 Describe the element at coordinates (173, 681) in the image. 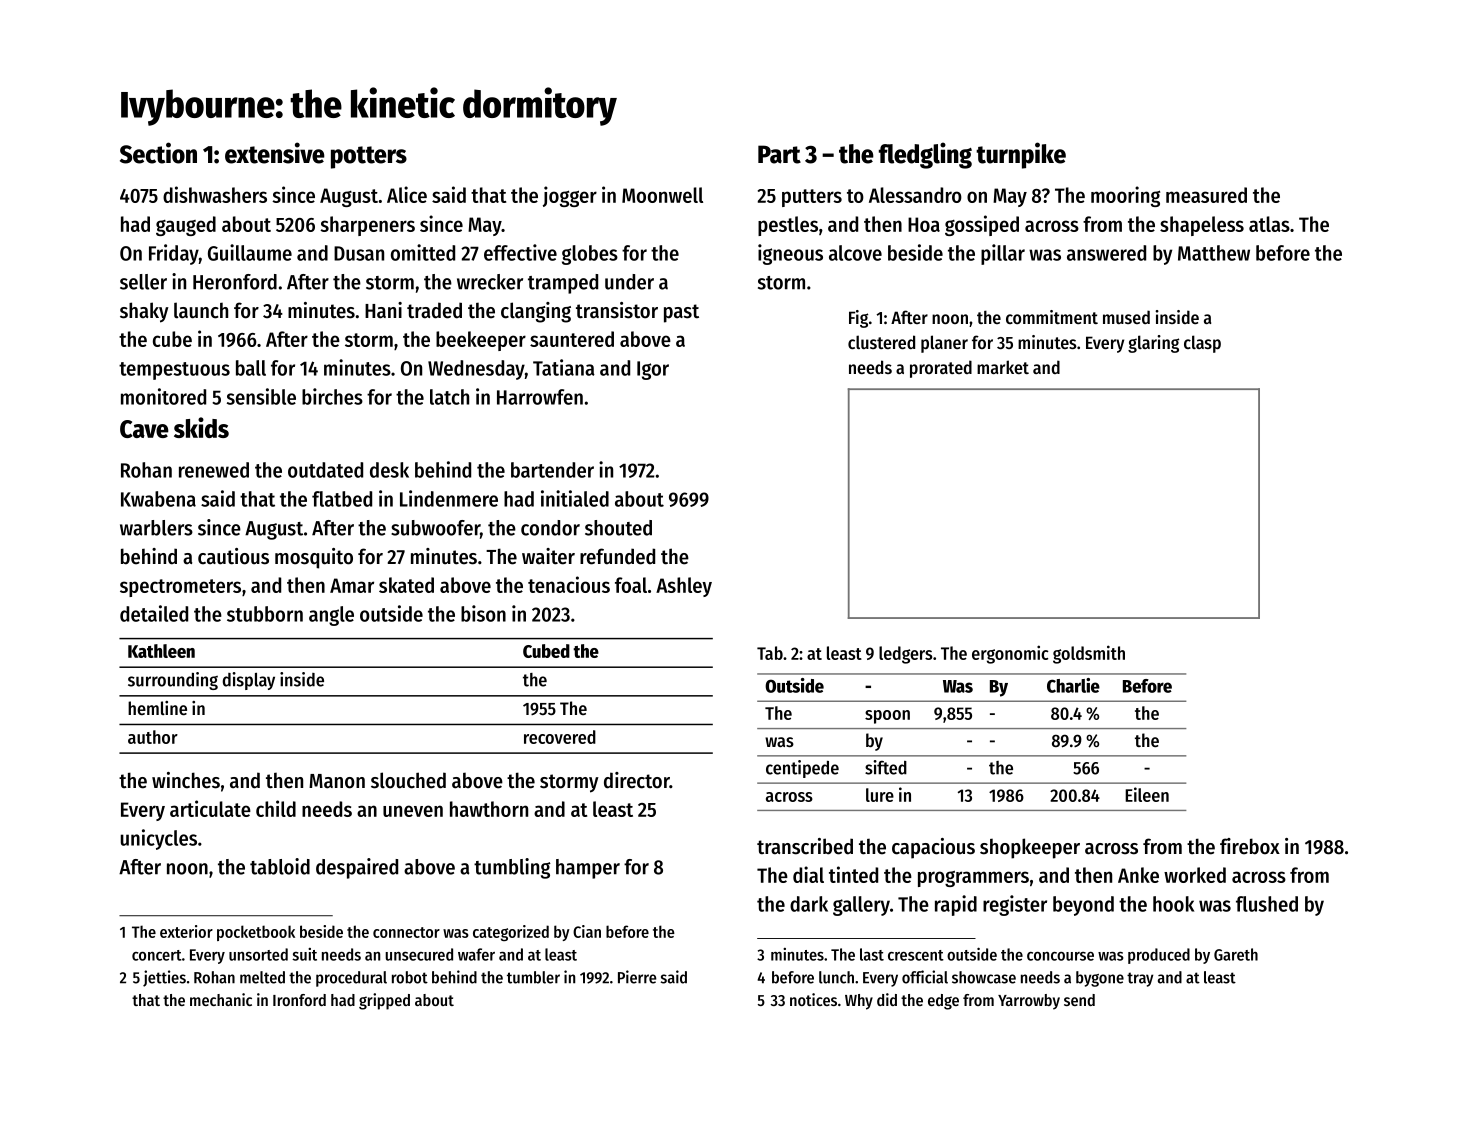

I see `surrounding` at that location.
